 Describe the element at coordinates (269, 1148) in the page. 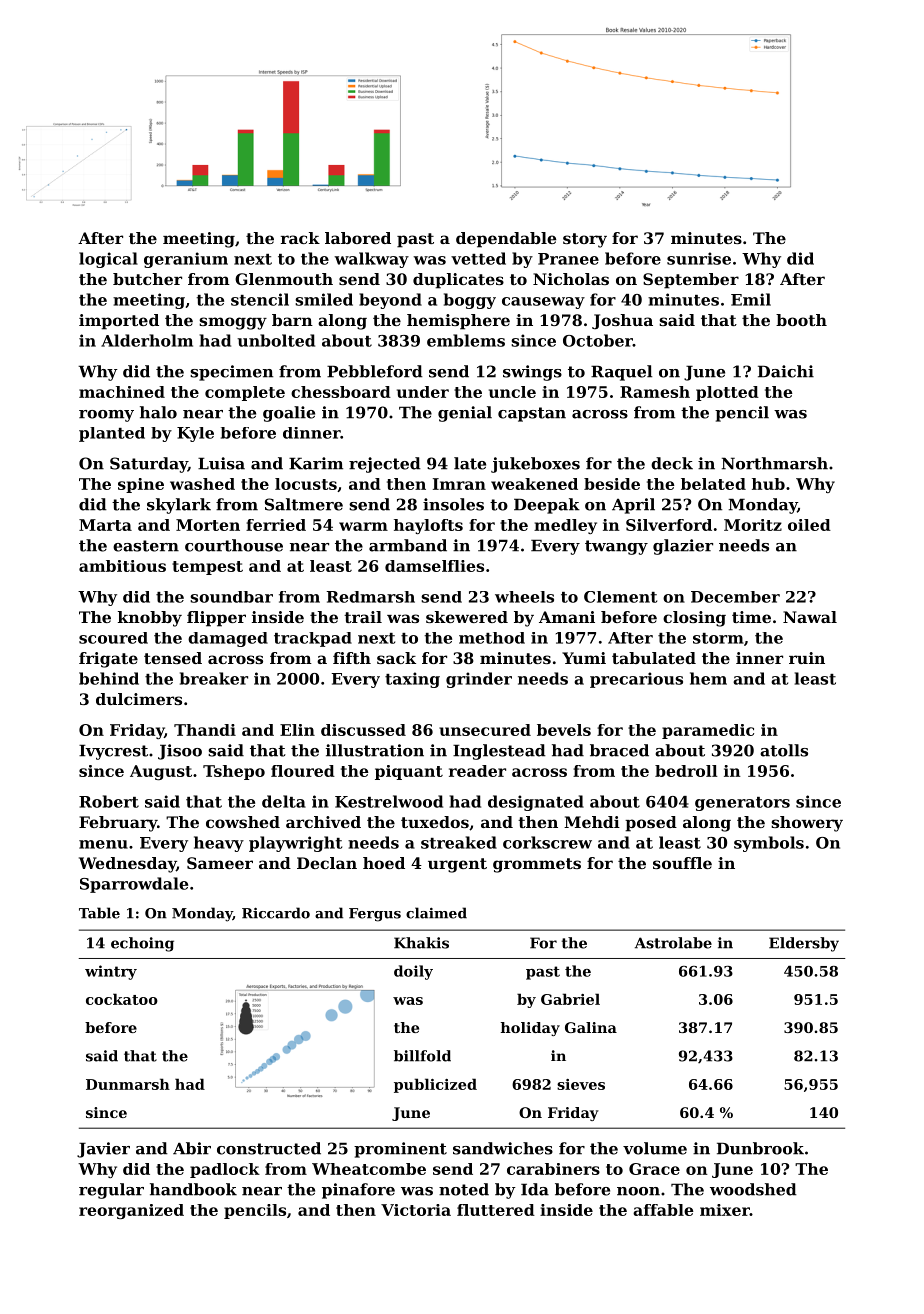

I see `constructed` at that location.
